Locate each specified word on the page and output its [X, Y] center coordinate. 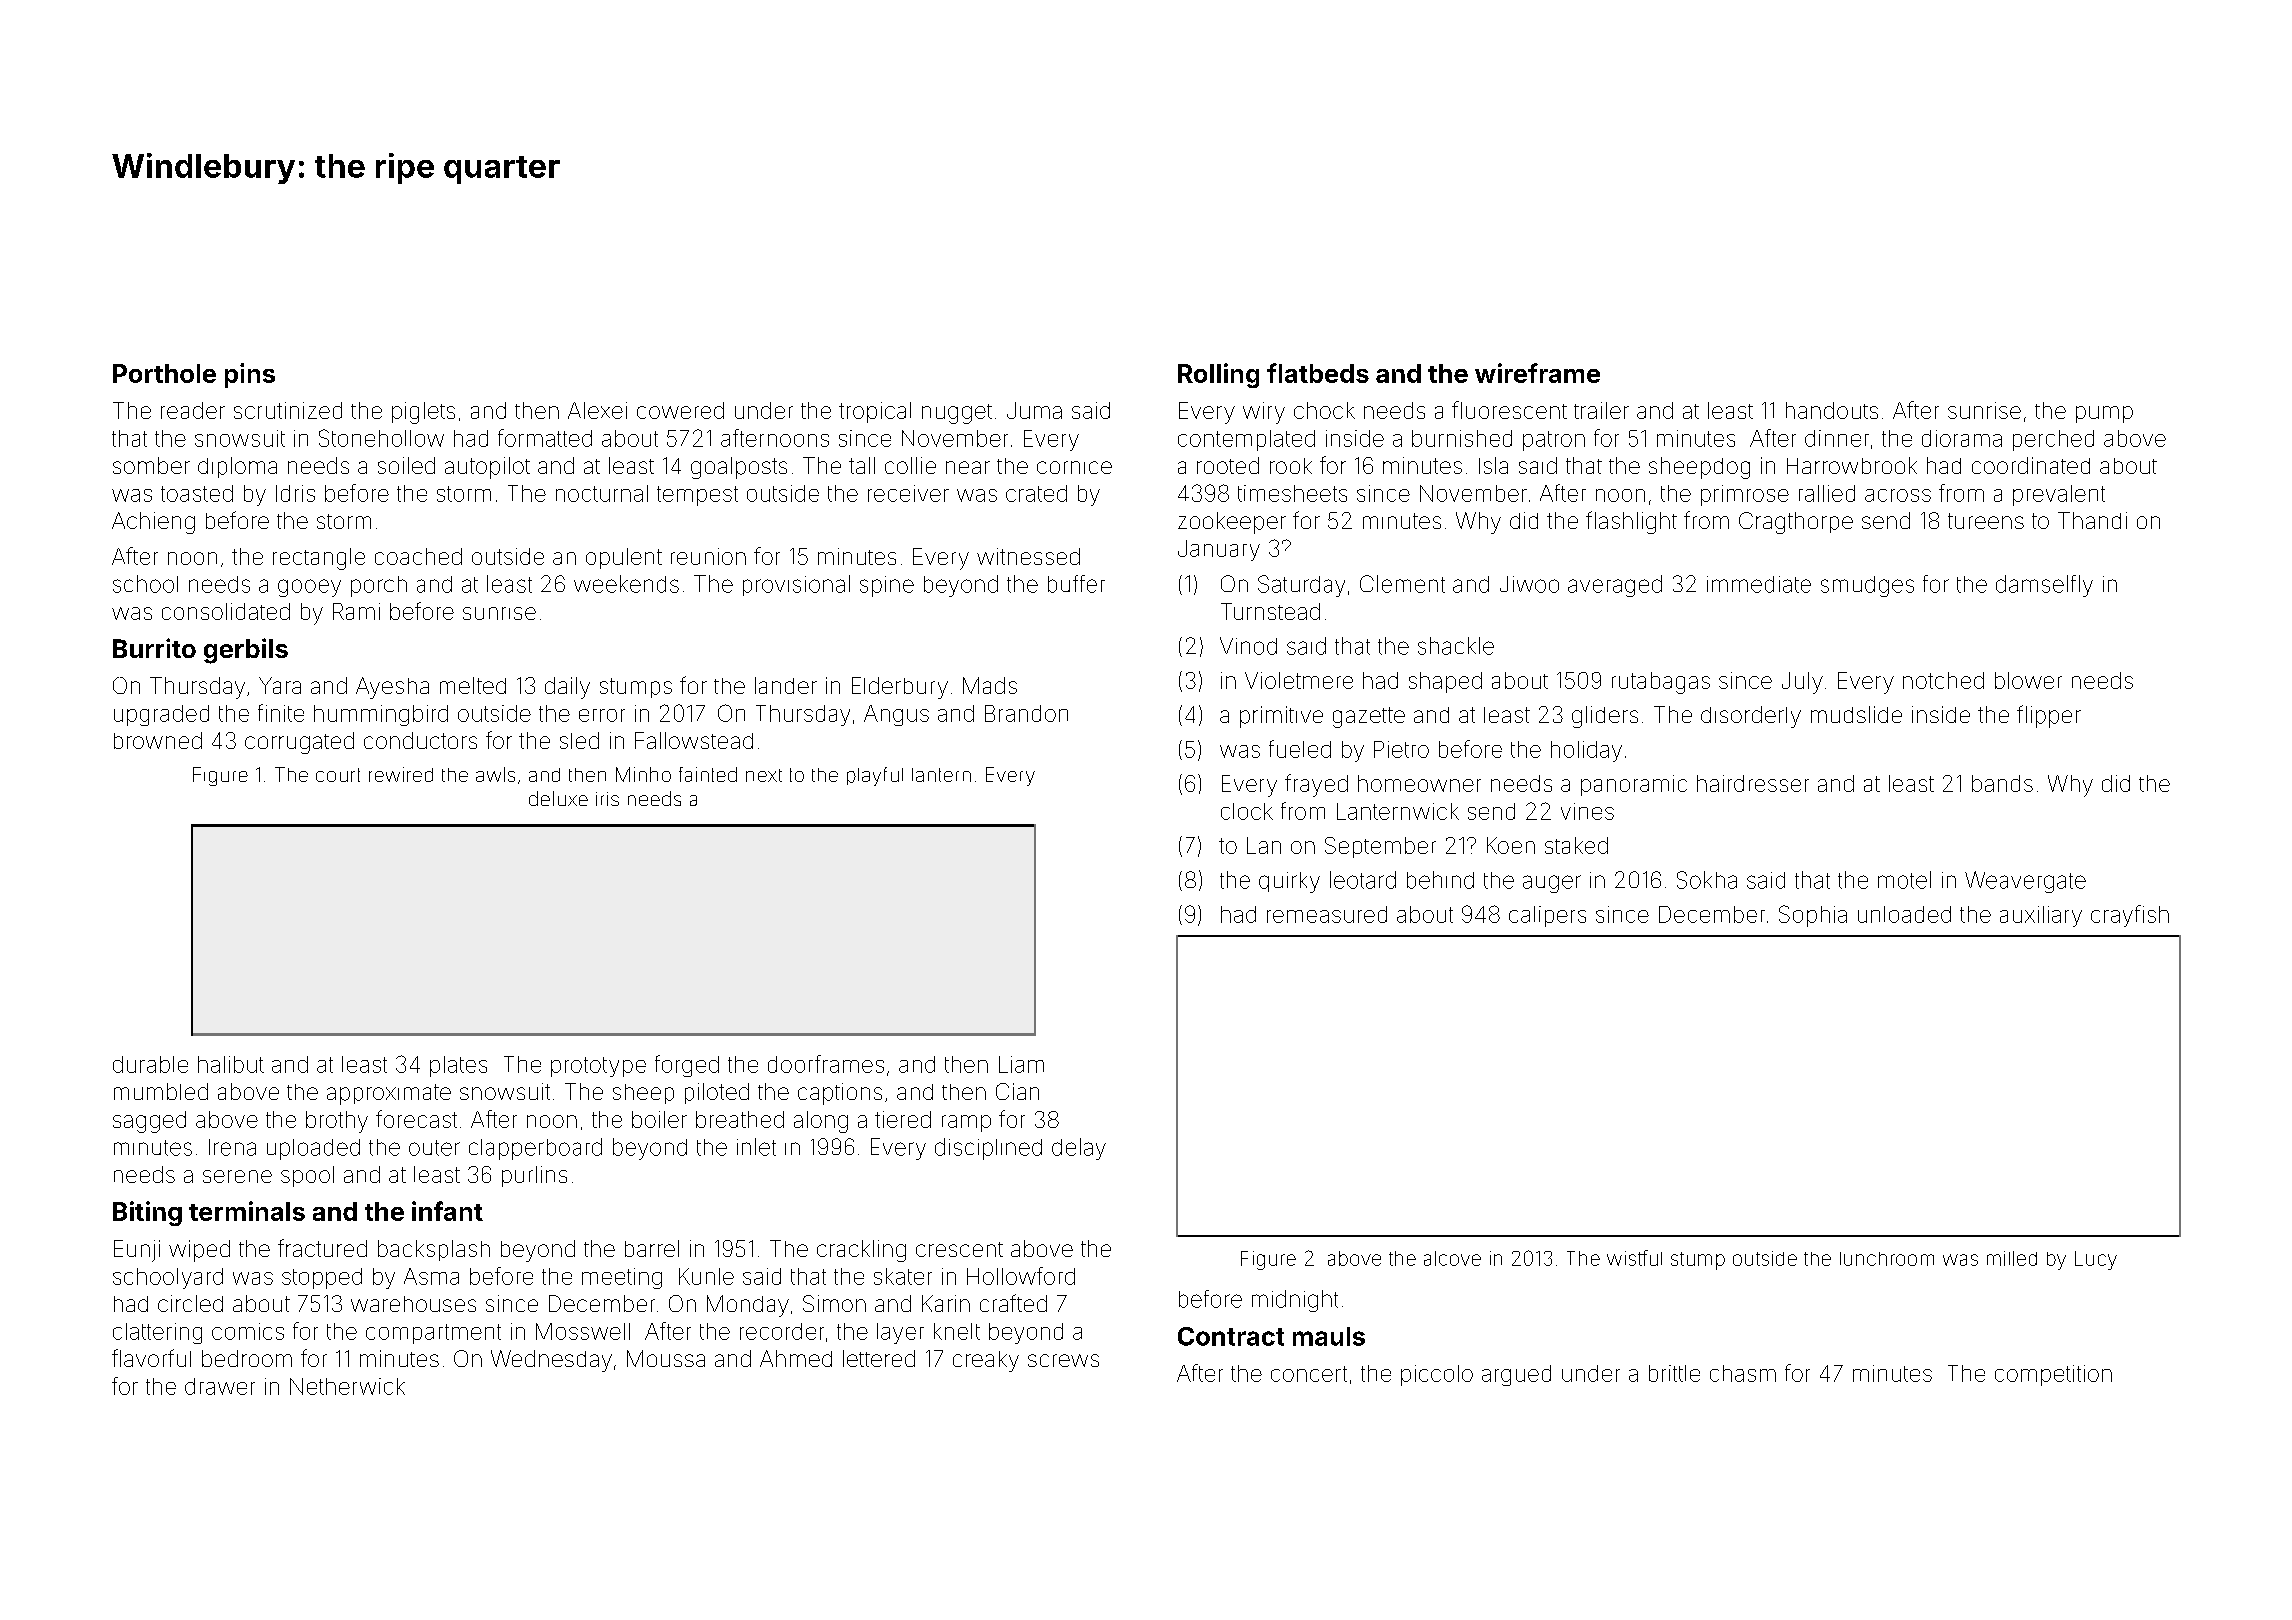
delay [1079, 1149]
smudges [1867, 586]
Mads [990, 685]
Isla [1493, 465]
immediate [1759, 584]
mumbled [161, 1091]
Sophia [1813, 916]
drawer [220, 1386]
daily [567, 688]
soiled [406, 465]
